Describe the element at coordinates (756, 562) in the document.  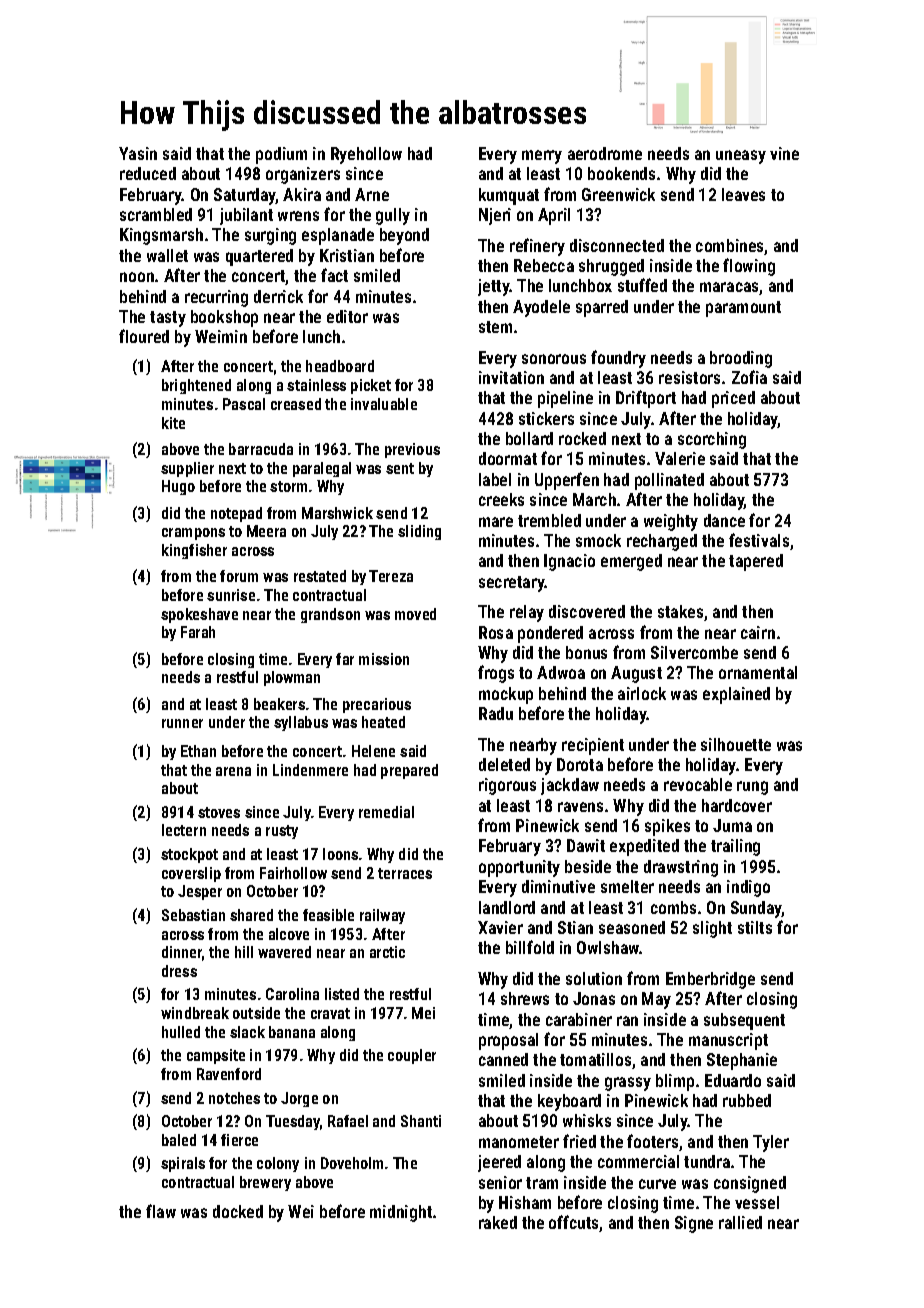
I see `tapered` at that location.
